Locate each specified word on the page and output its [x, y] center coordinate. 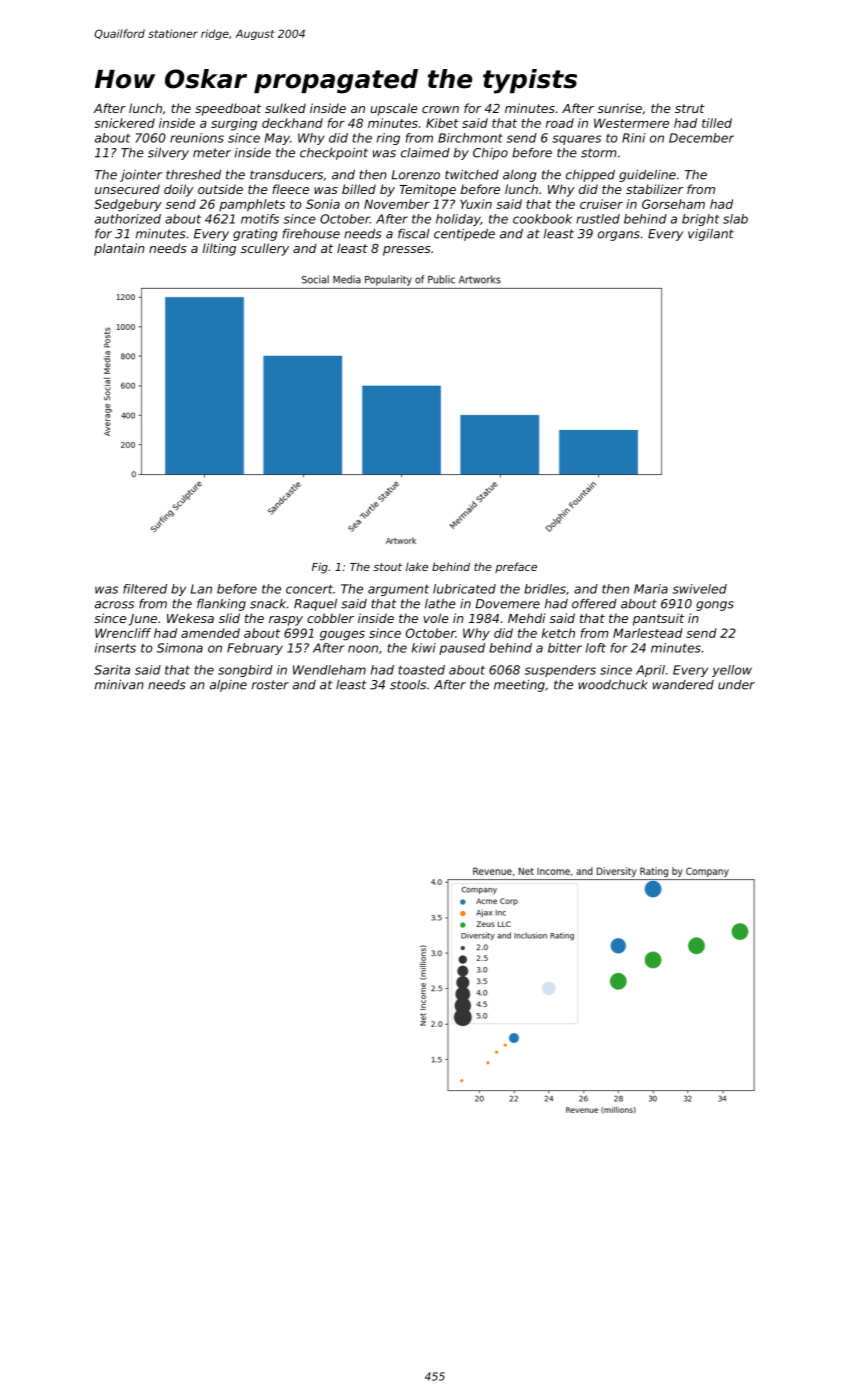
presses [407, 251]
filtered [145, 589]
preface [516, 567]
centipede [464, 235]
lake [417, 566]
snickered [124, 123]
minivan [119, 685]
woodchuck [613, 685]
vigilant [711, 235]
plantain [119, 249]
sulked [285, 108]
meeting [519, 686]
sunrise [620, 108]
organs [619, 236]
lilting [219, 249]
